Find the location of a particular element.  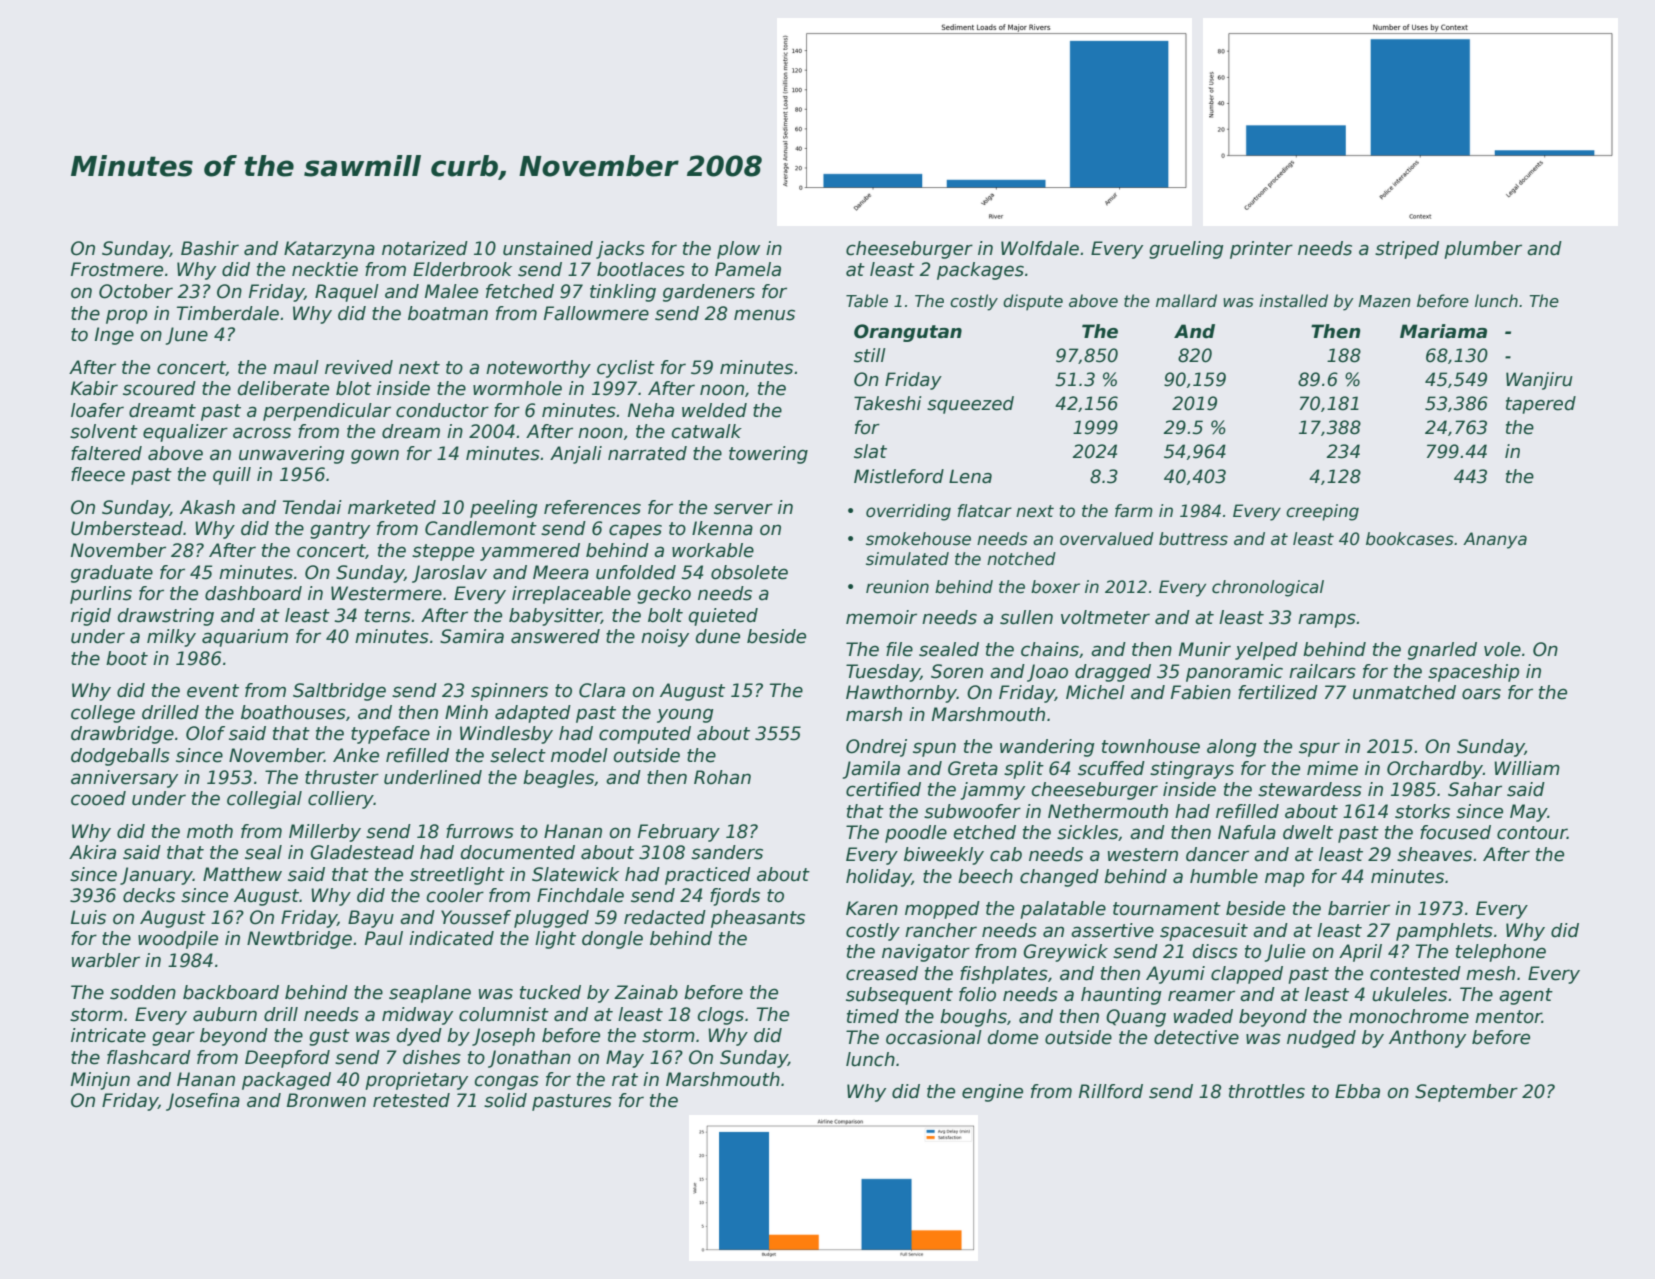

Joseph is located at coordinates (503, 1037).
